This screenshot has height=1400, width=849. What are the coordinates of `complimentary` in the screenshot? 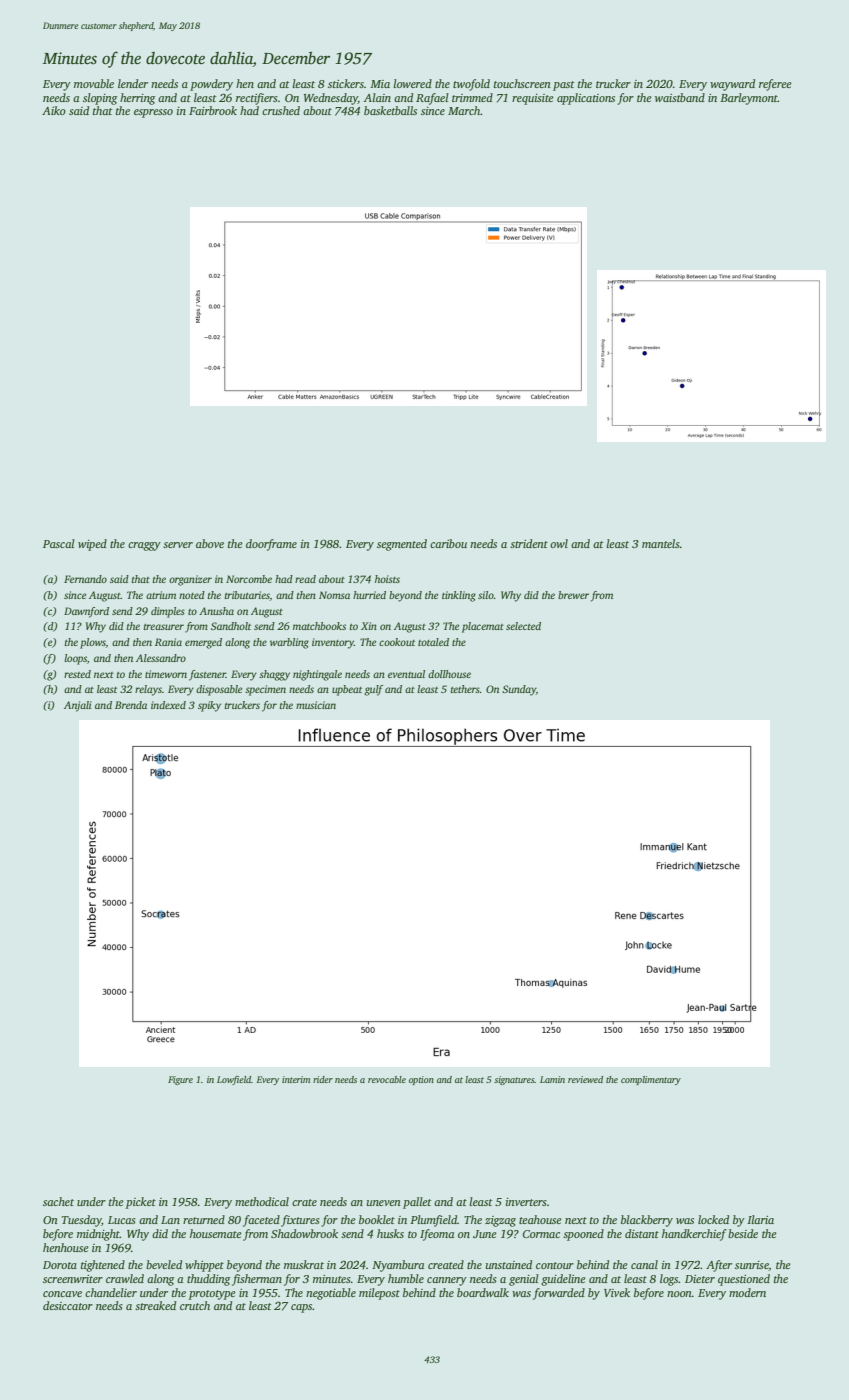 It's located at (651, 1080).
